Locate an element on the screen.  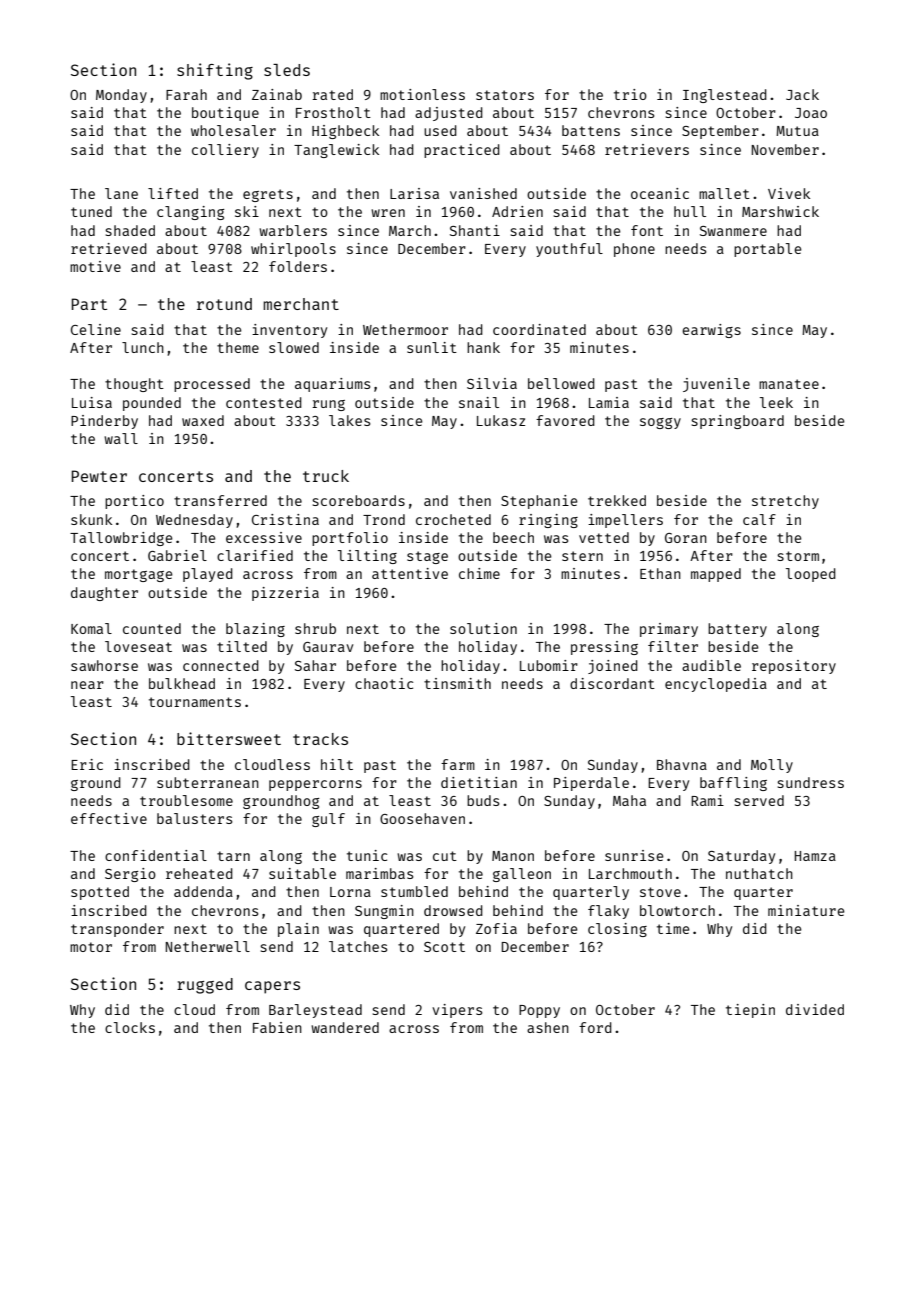
manatee is located at coordinates (789, 384).
